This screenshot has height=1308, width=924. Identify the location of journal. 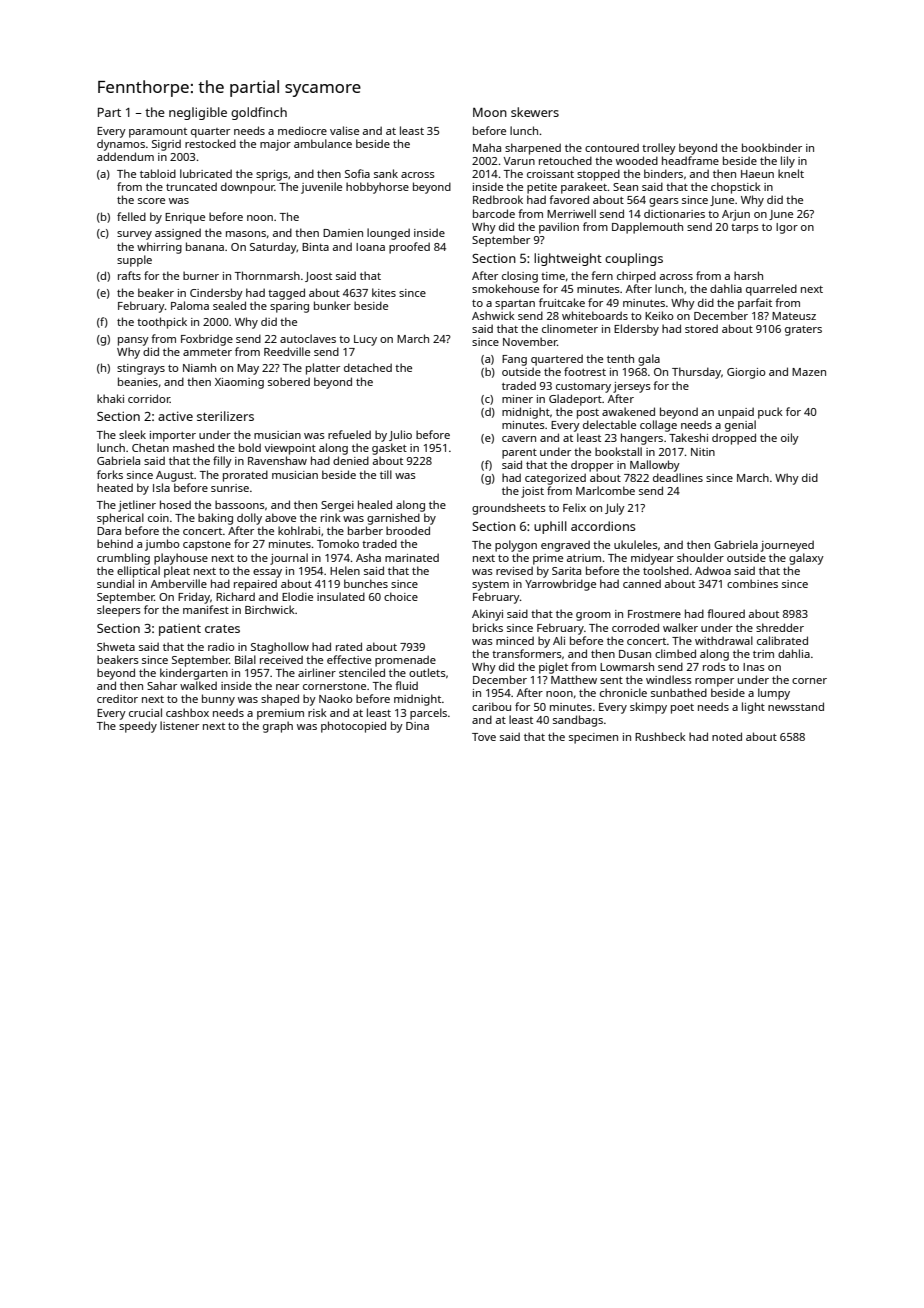
(289, 559).
